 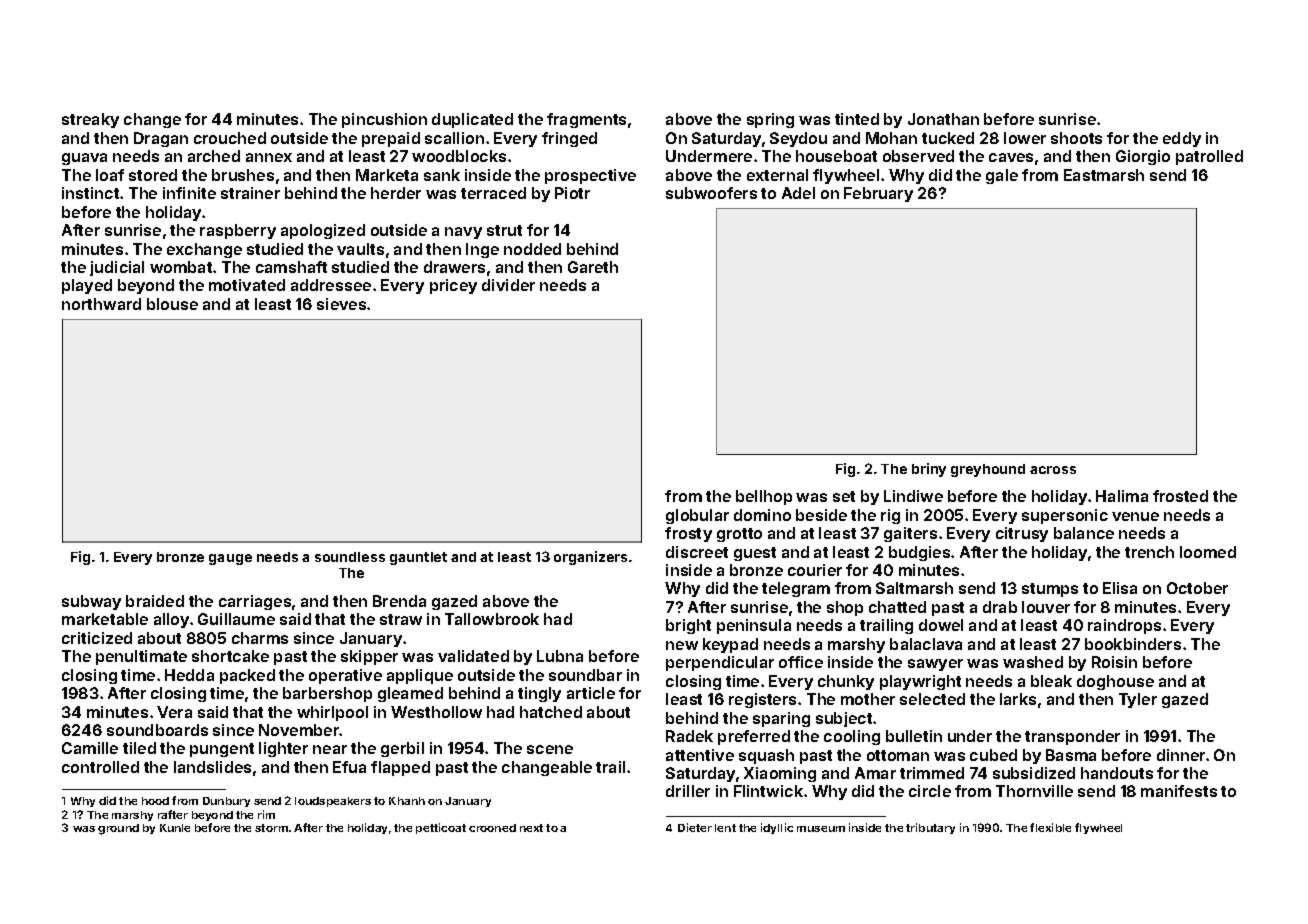 I want to click on soundbar, so click(x=585, y=675).
